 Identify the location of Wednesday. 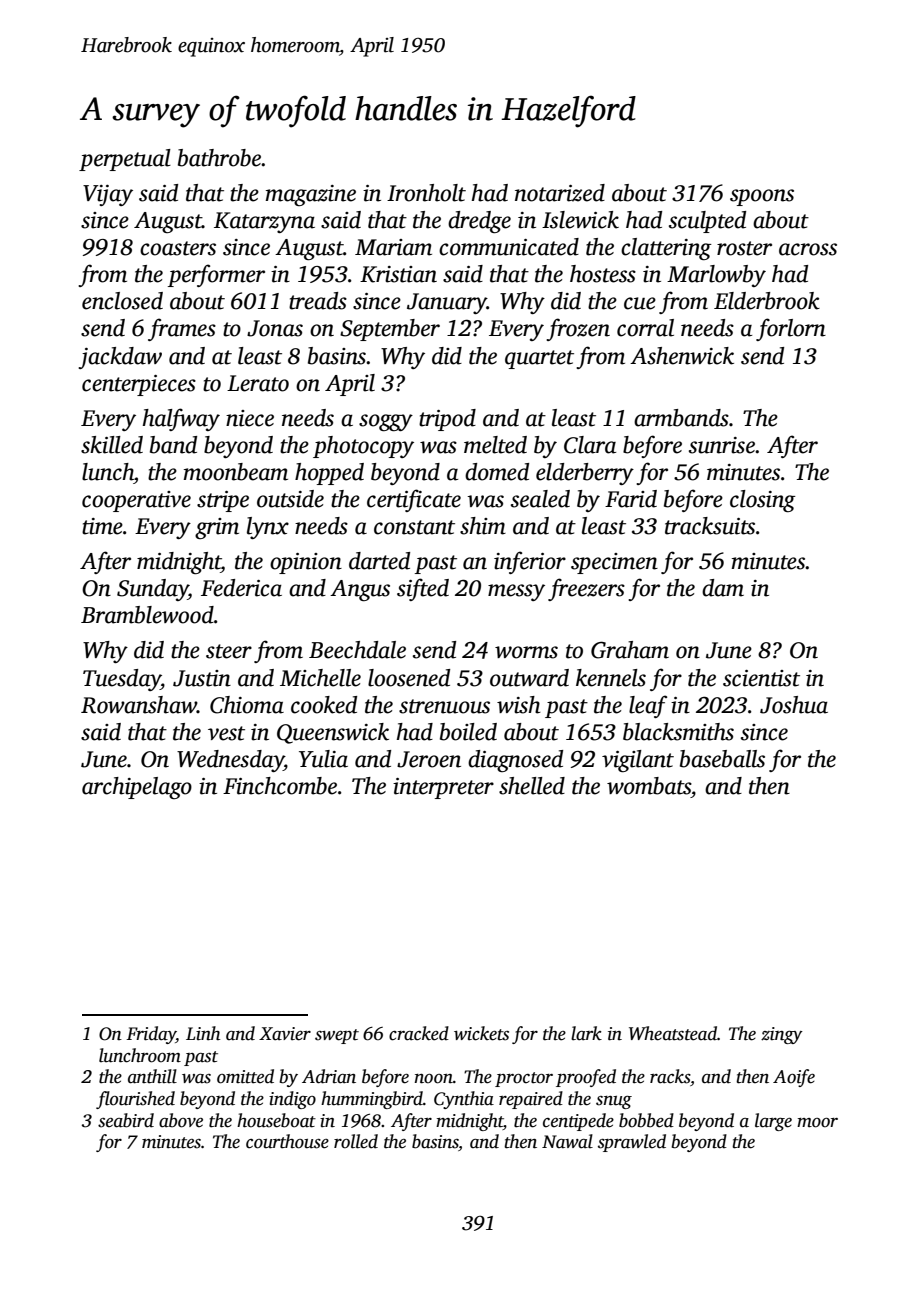
(230, 761).
